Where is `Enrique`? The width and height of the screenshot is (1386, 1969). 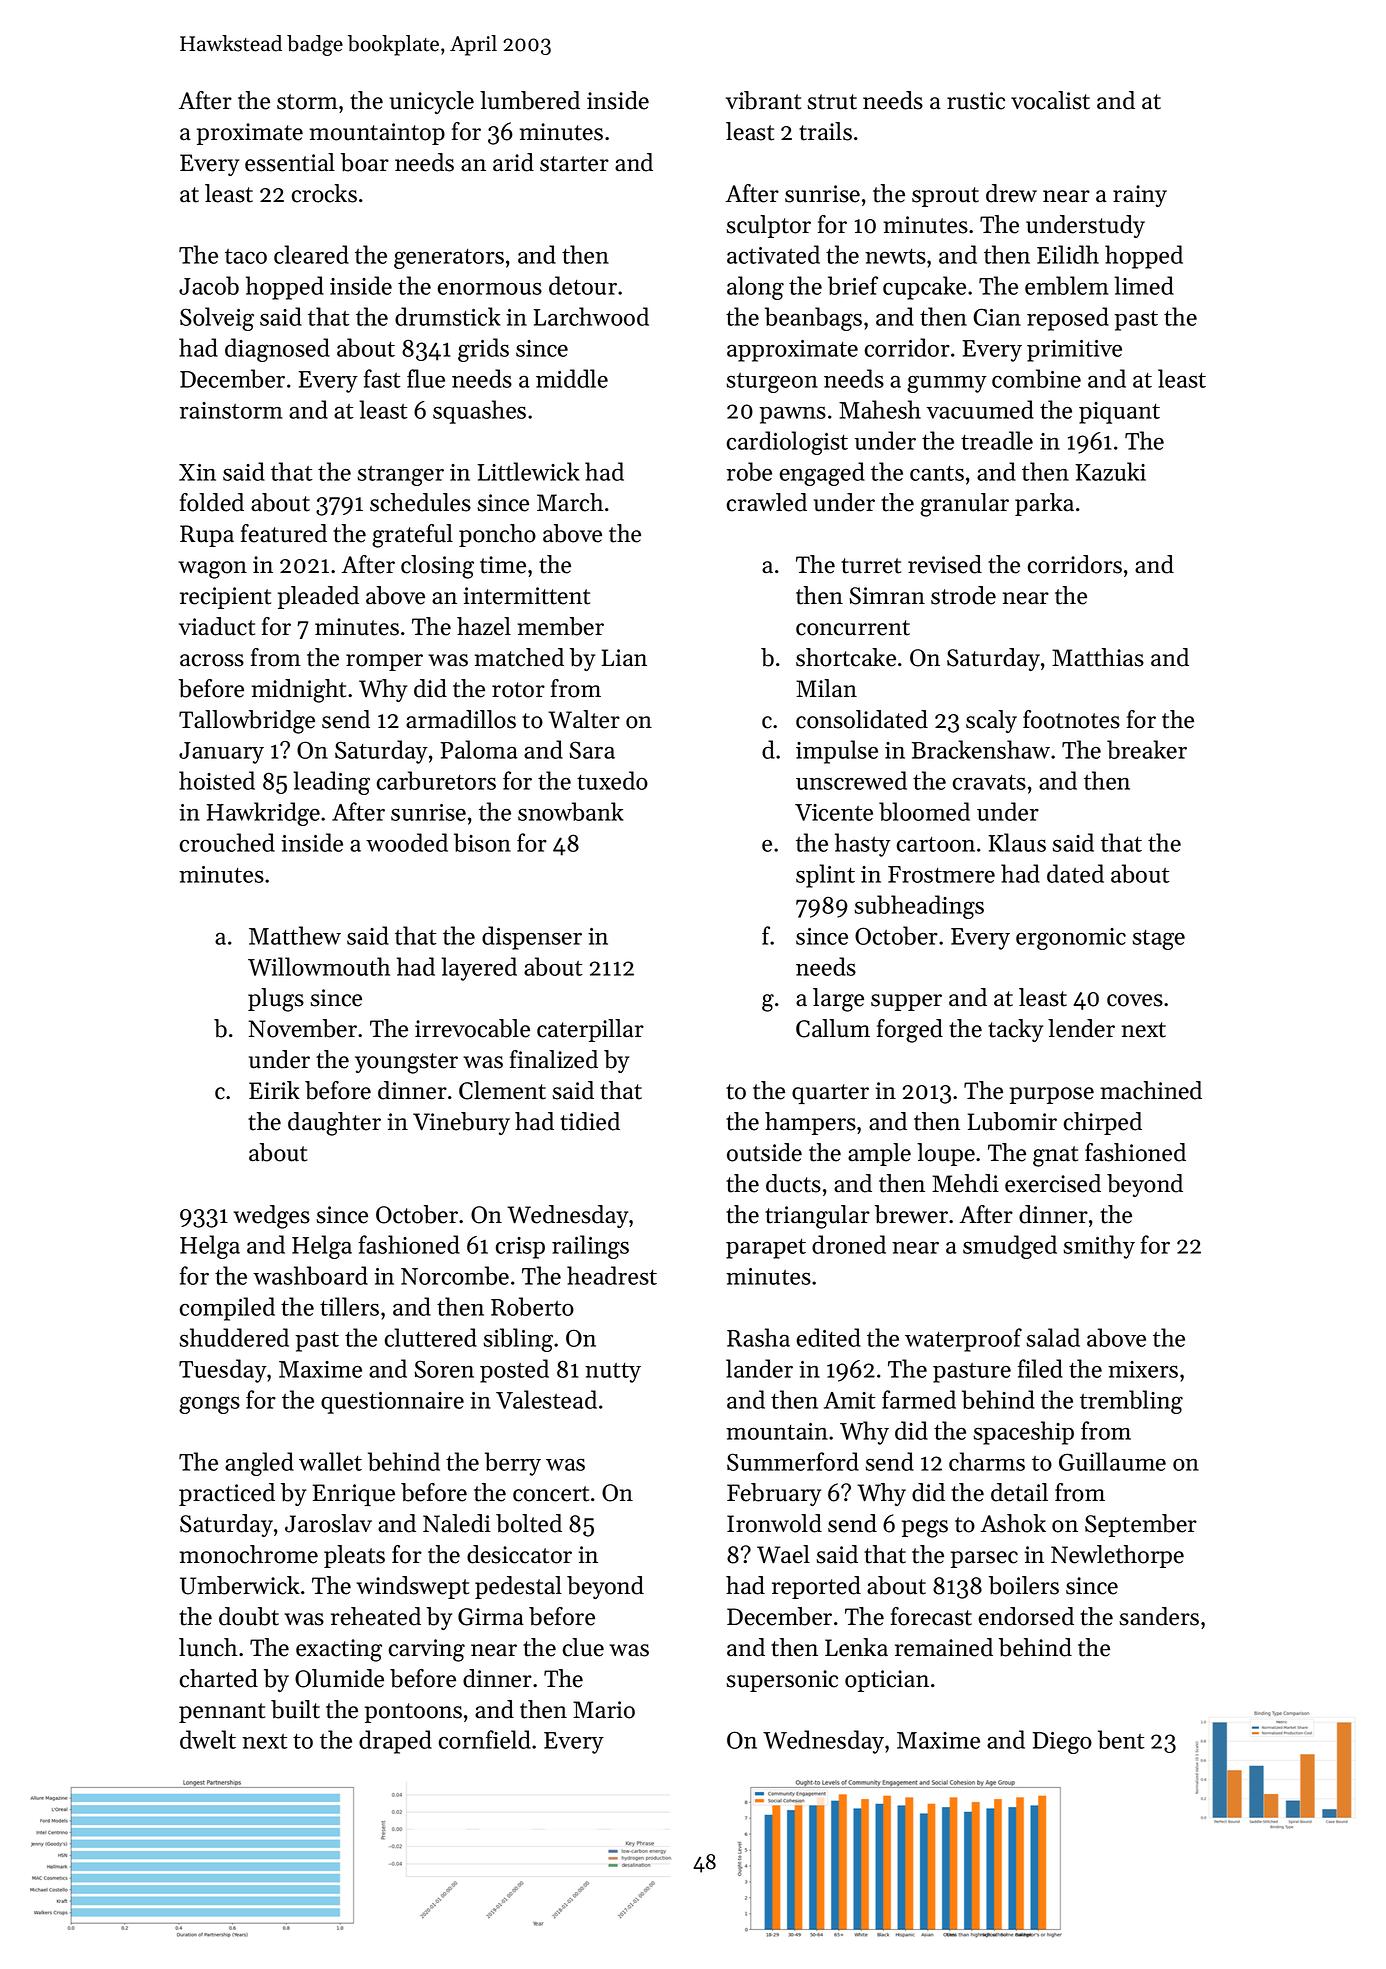 Enrique is located at coordinates (354, 1495).
